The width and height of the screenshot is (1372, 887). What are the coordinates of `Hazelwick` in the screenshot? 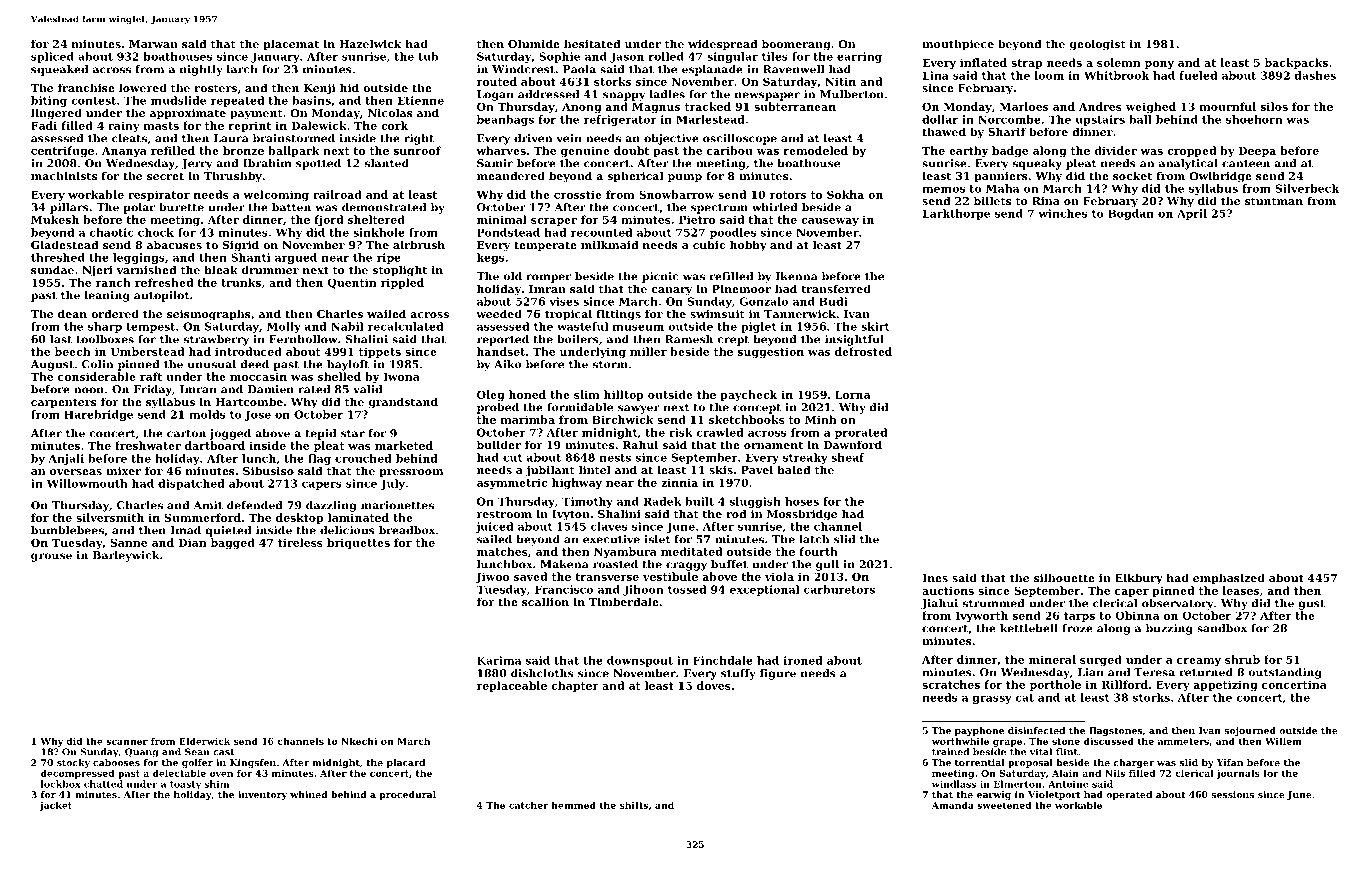 It's located at (370, 43).
